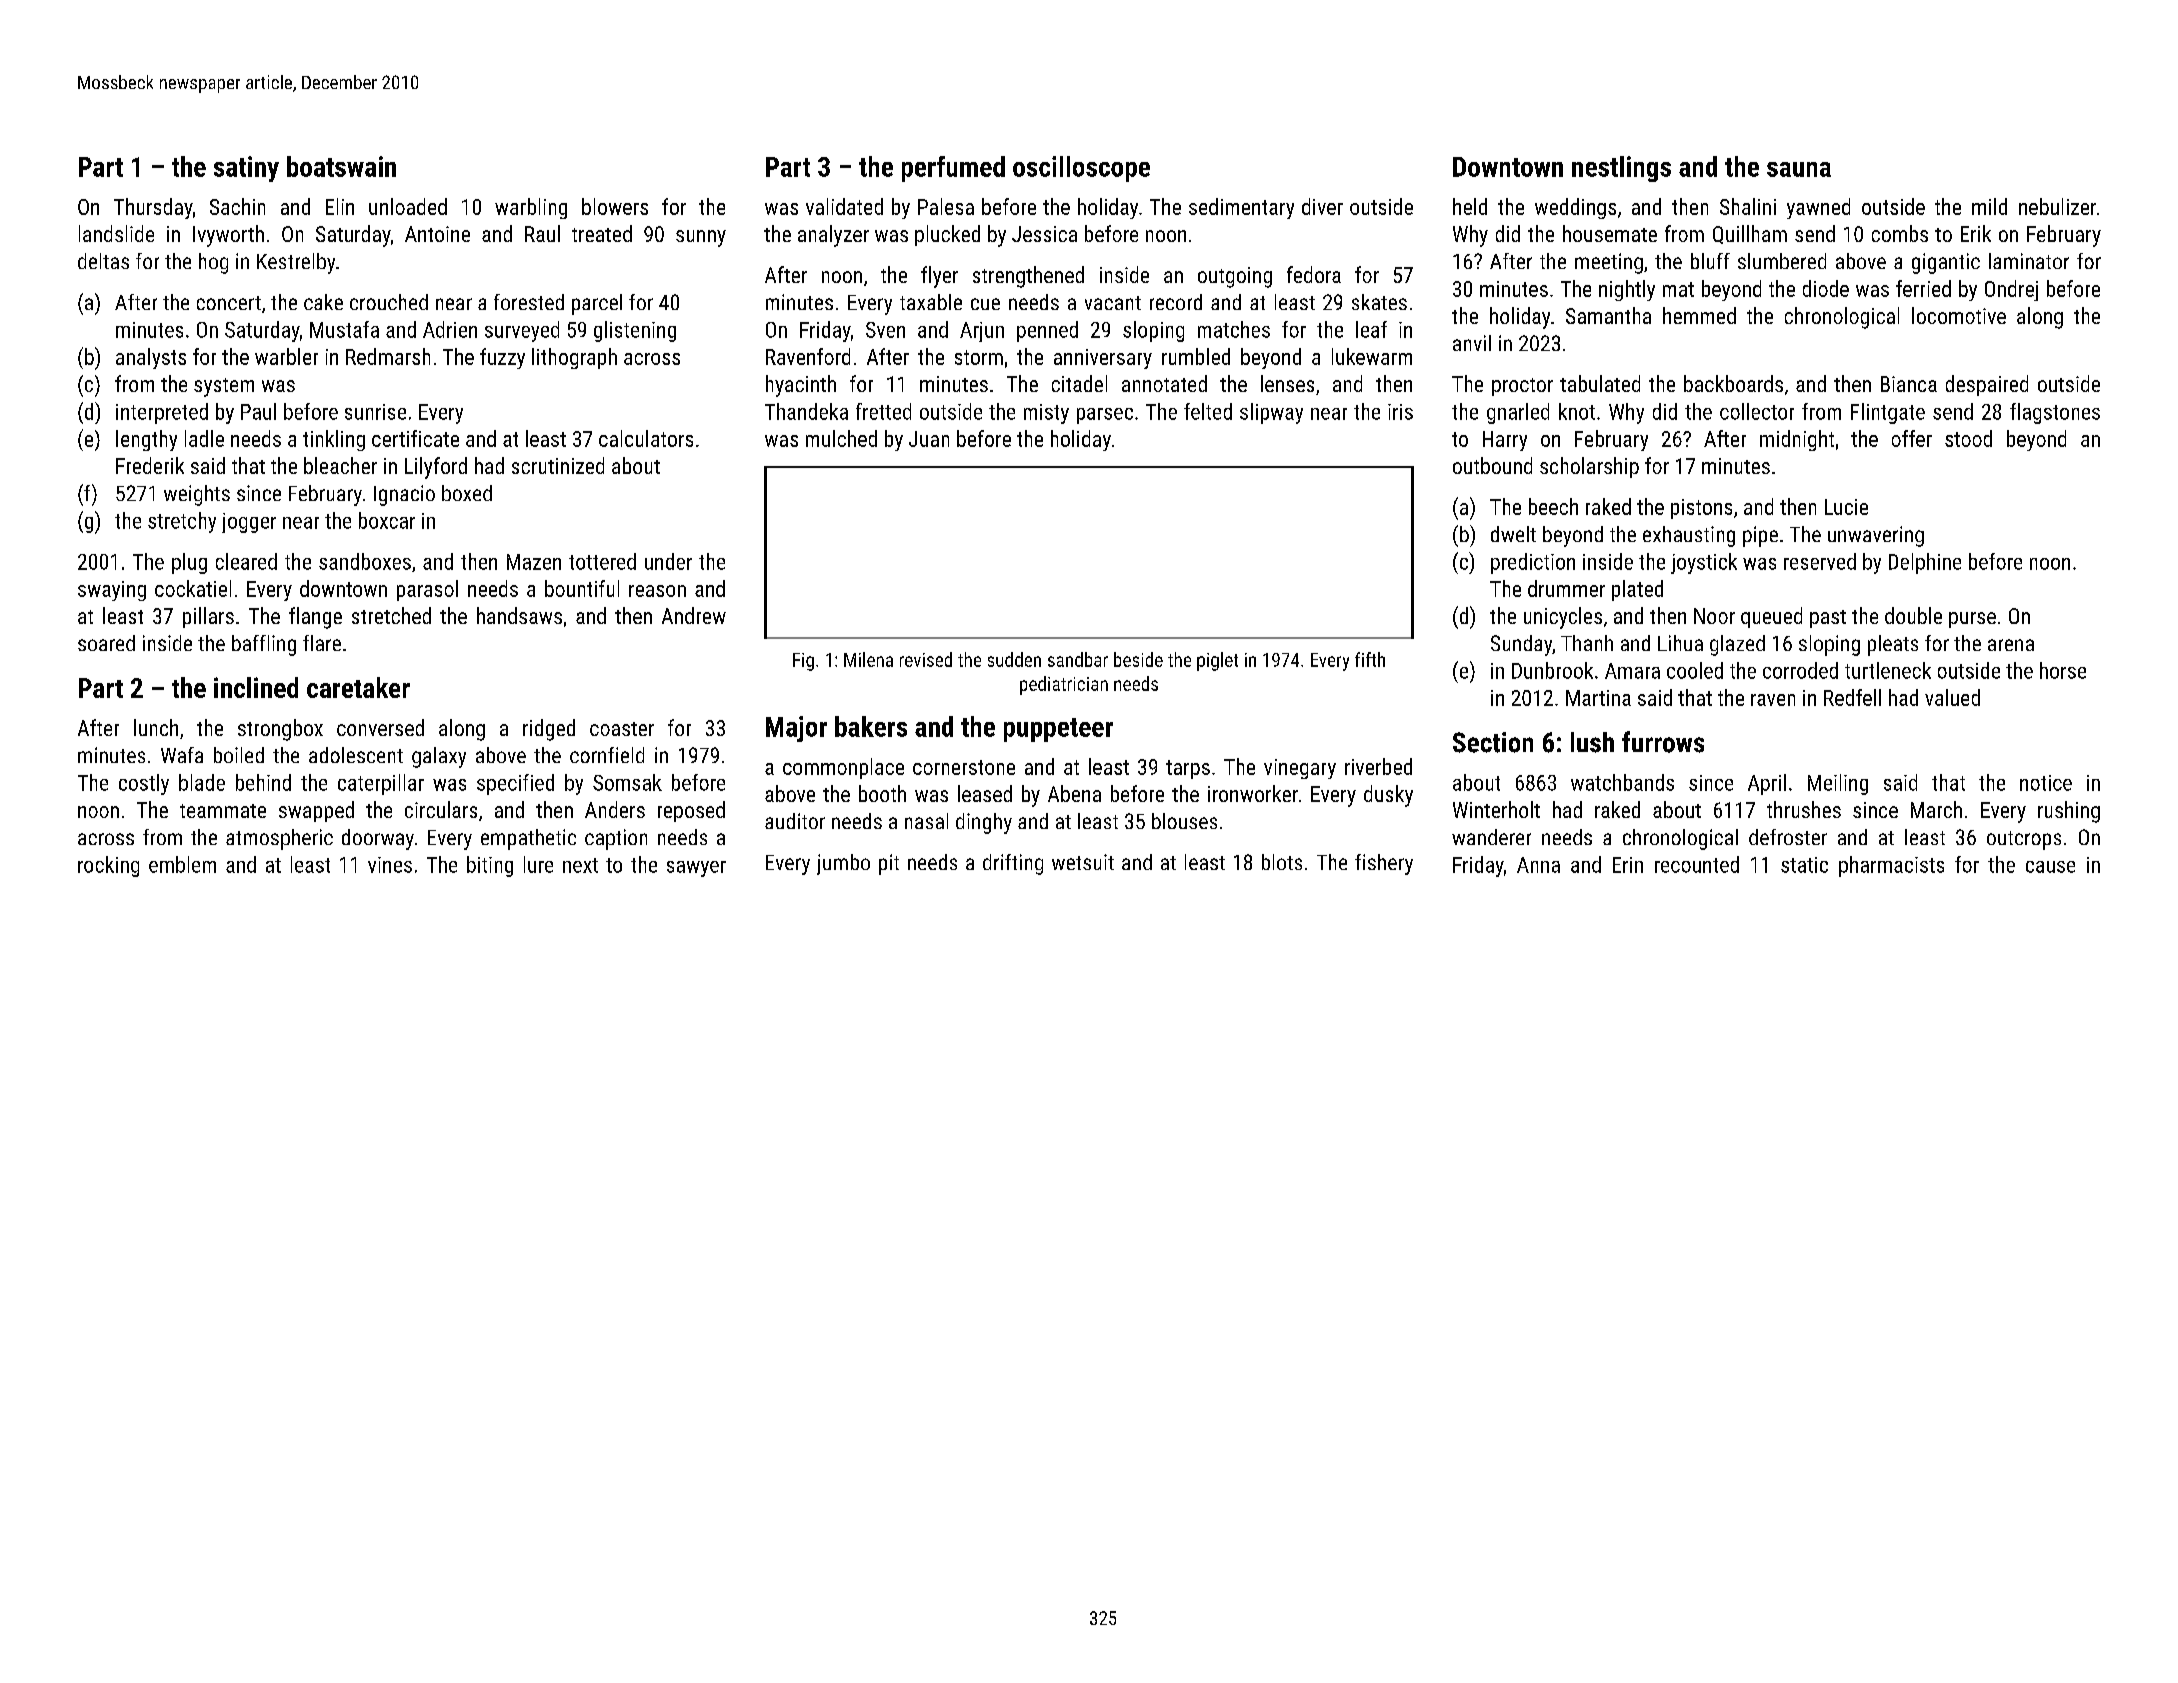 Image resolution: width=2178 pixels, height=1683 pixels. I want to click on notice, so click(2046, 783).
